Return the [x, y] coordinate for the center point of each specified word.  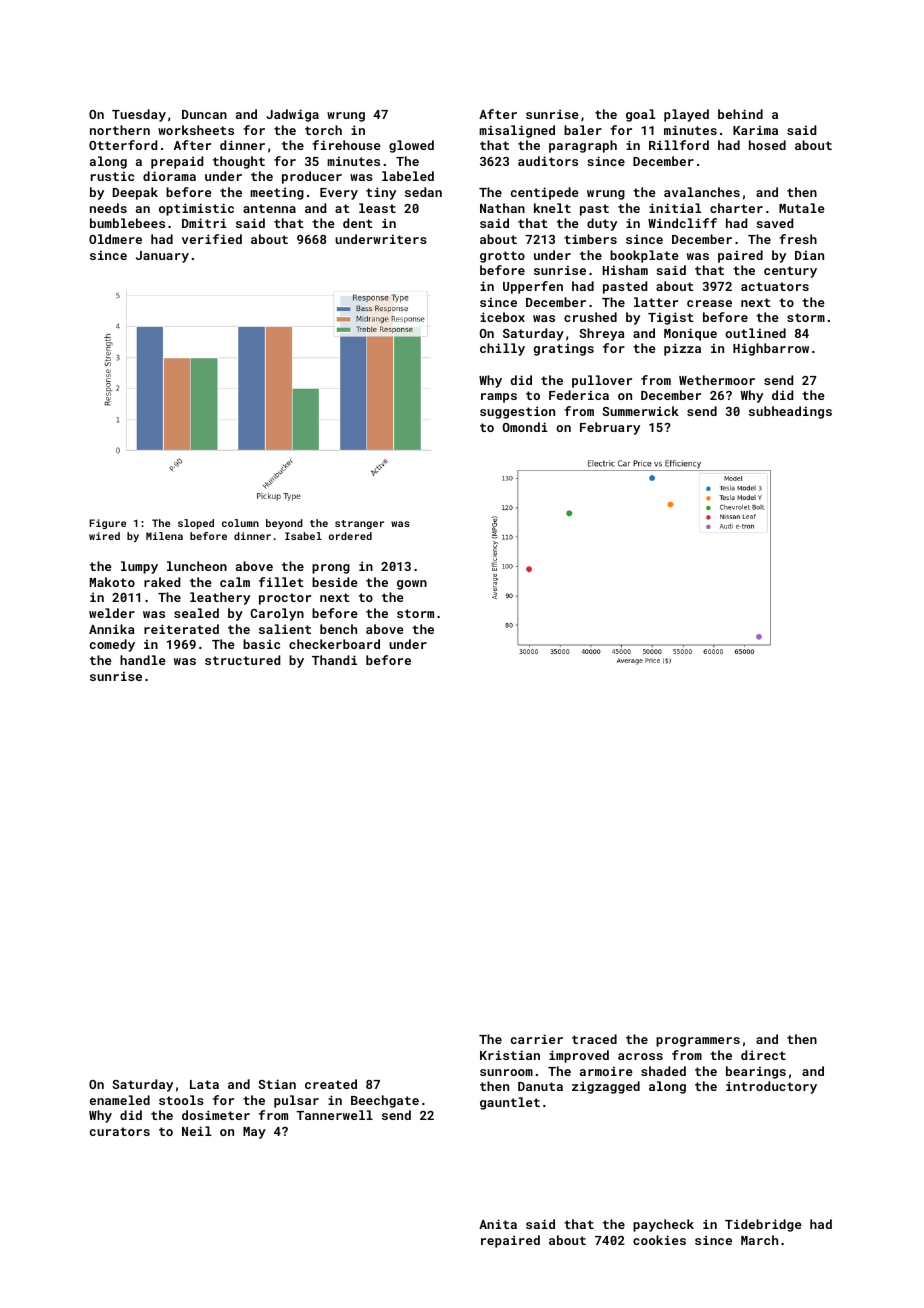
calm [235, 582]
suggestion [517, 412]
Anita [498, 1224]
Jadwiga [292, 115]
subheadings [790, 412]
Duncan [204, 114]
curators [120, 1131]
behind [740, 114]
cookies [659, 1240]
